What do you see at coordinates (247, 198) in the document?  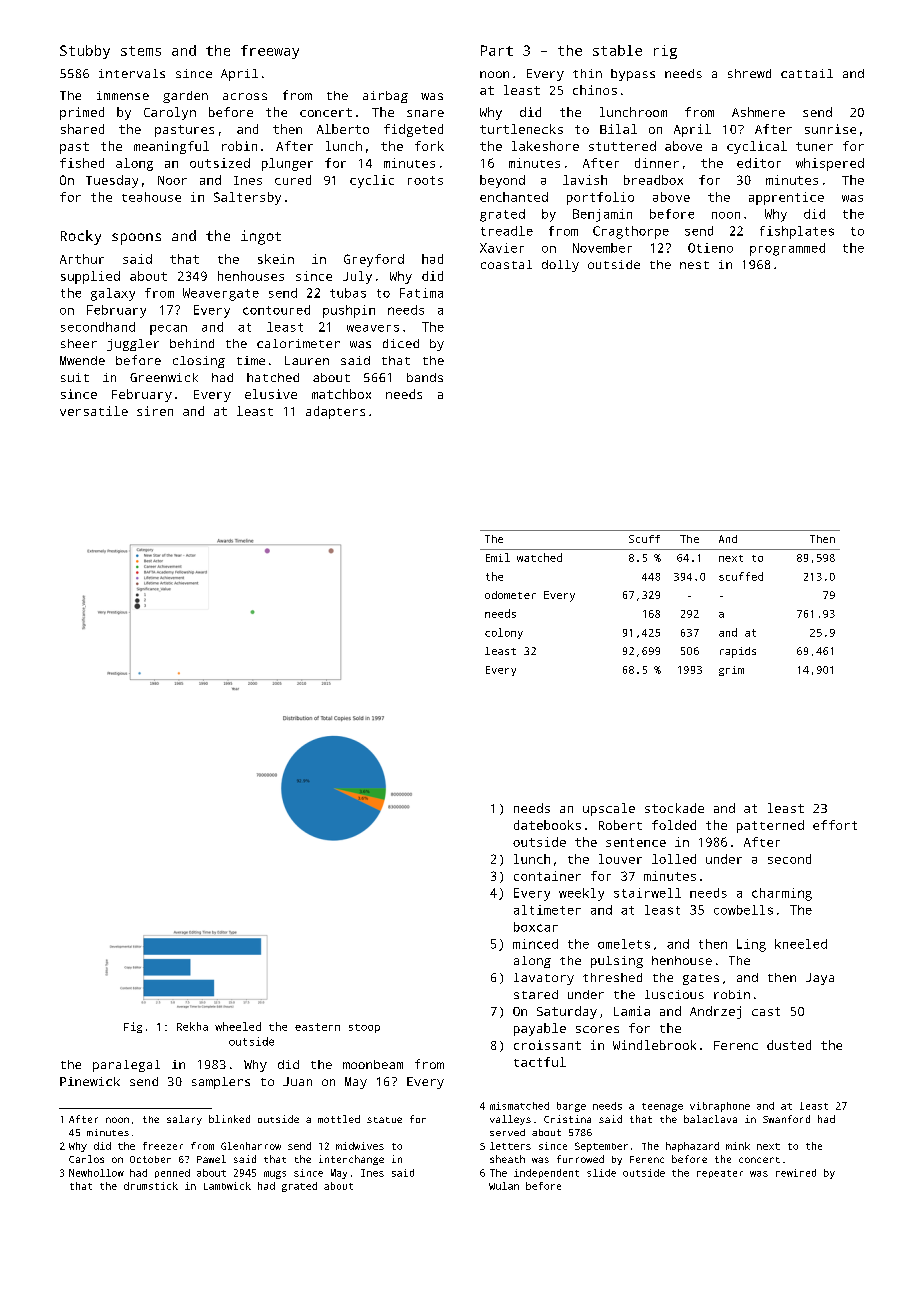 I see `Saltersby` at bounding box center [247, 198].
